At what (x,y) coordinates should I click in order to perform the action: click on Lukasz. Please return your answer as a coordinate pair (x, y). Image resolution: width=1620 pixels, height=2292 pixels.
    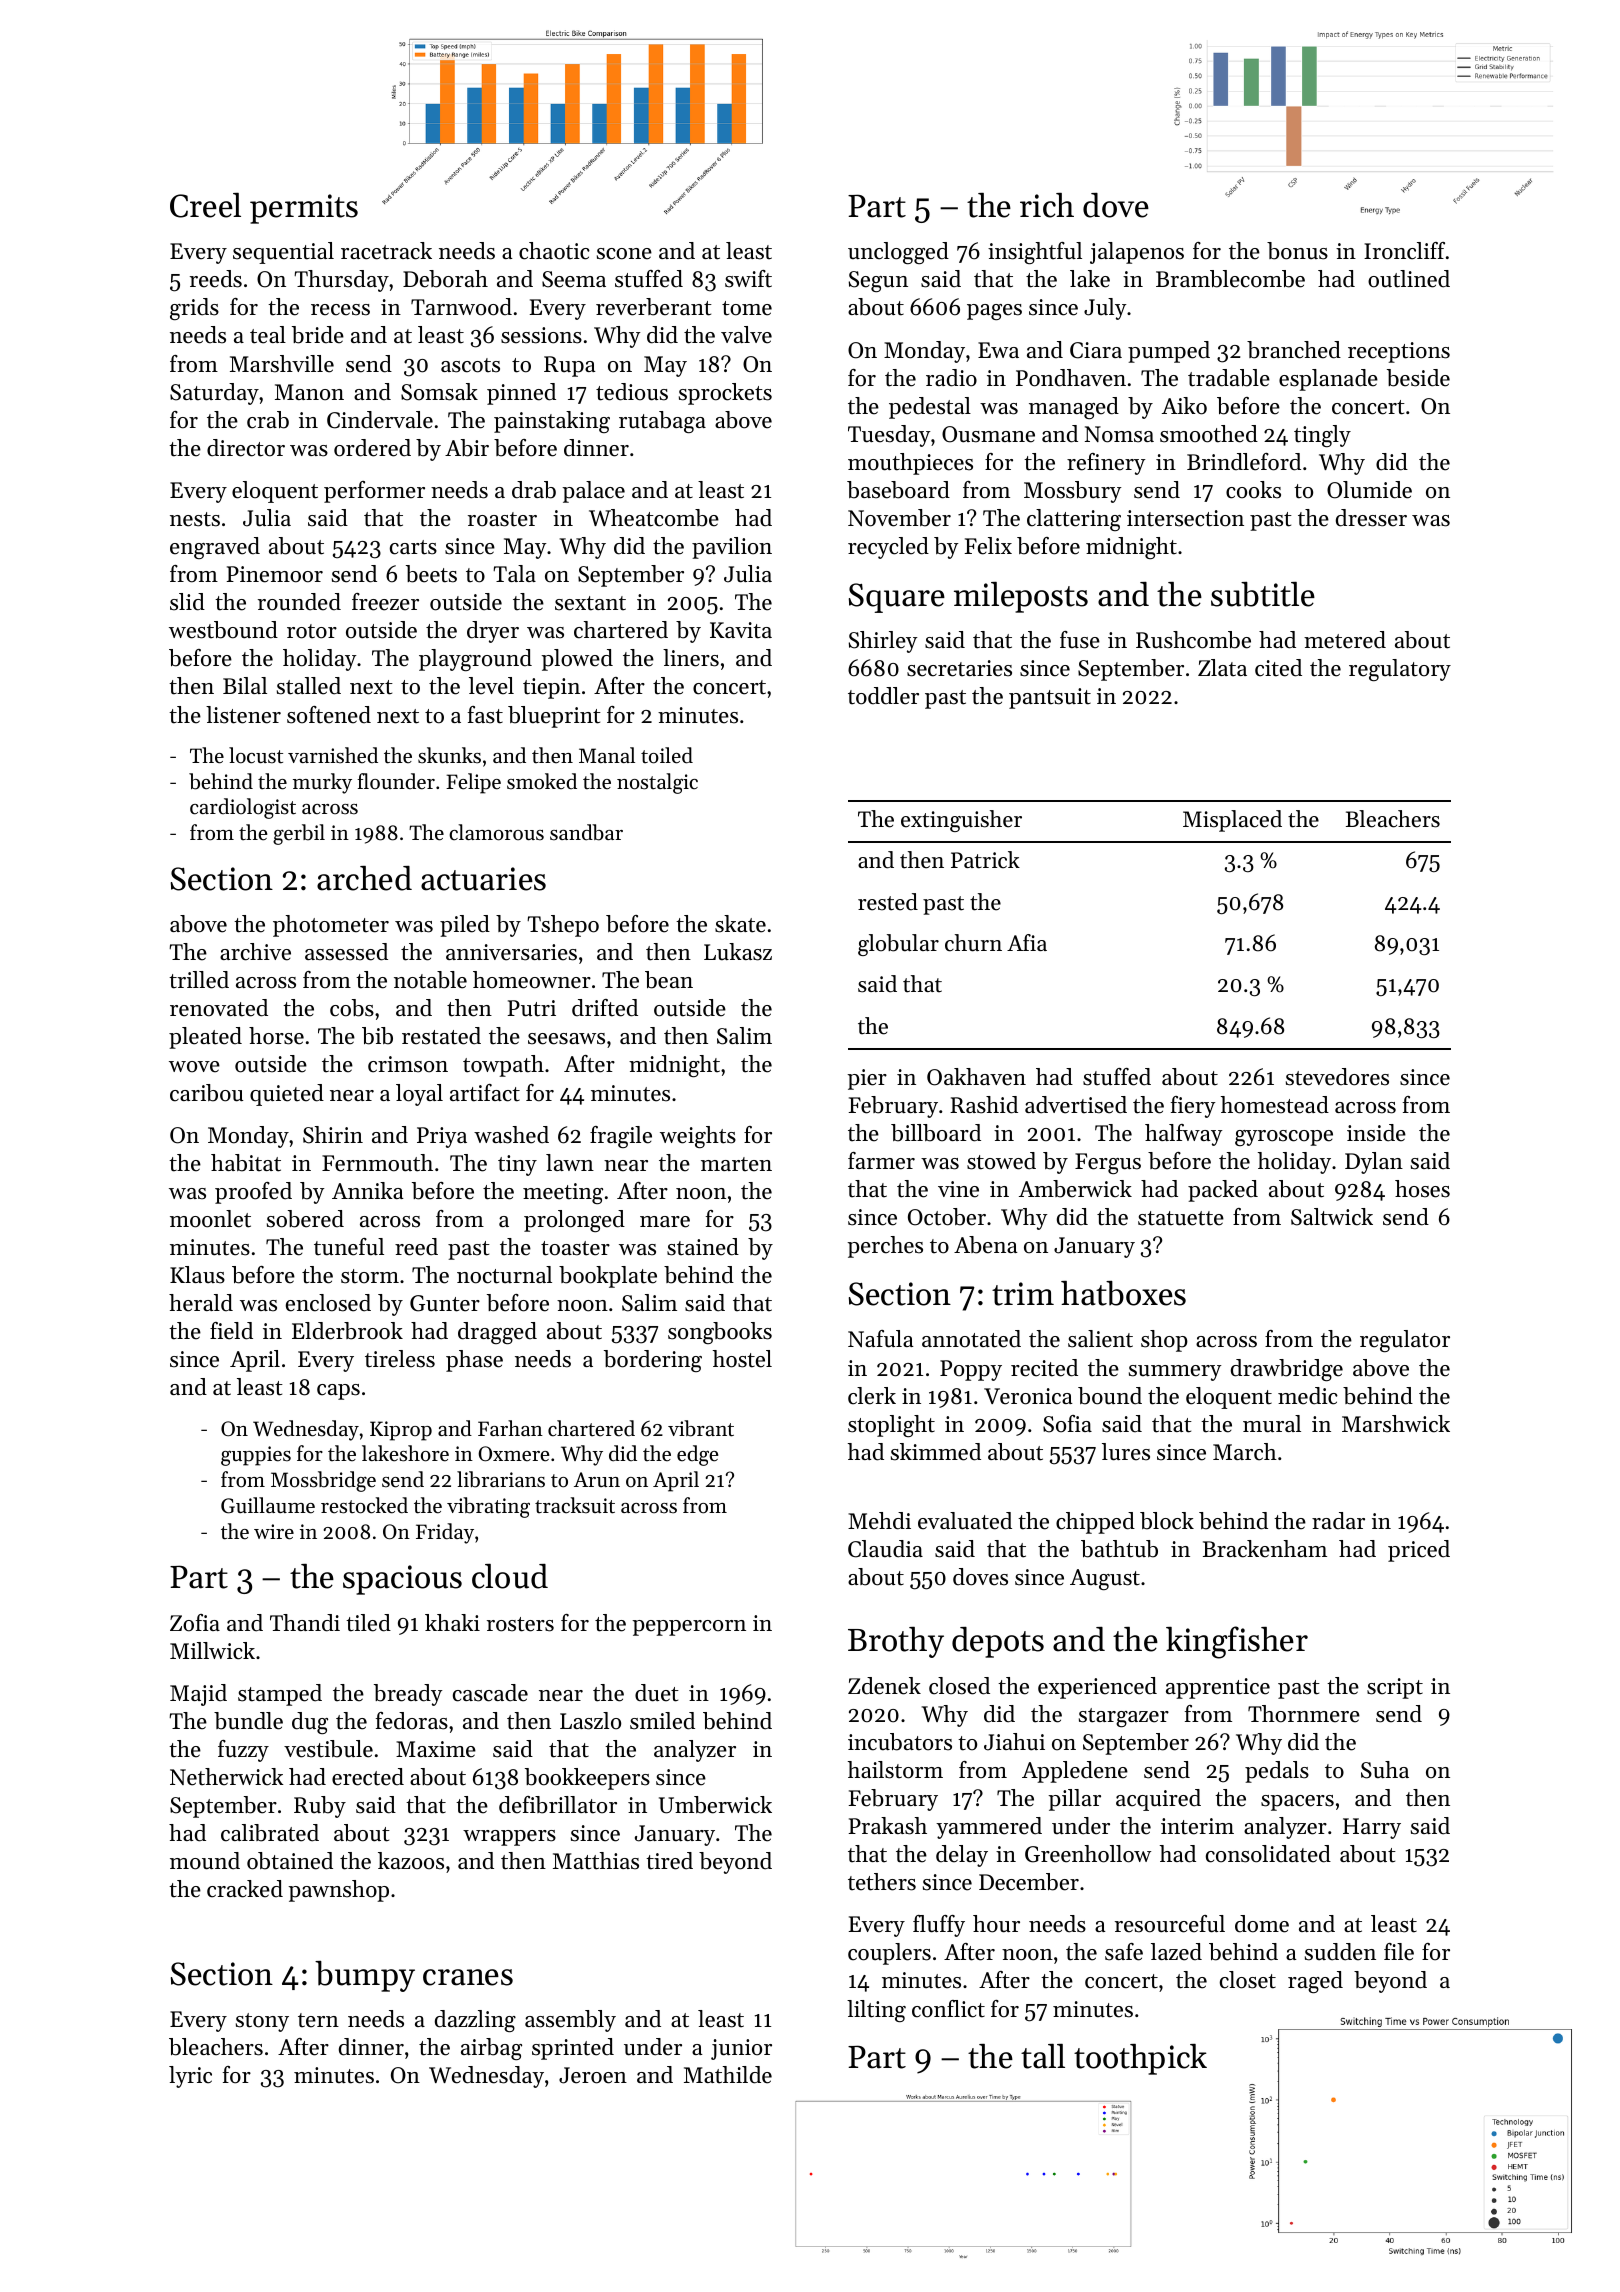
    Looking at the image, I should click on (738, 952).
